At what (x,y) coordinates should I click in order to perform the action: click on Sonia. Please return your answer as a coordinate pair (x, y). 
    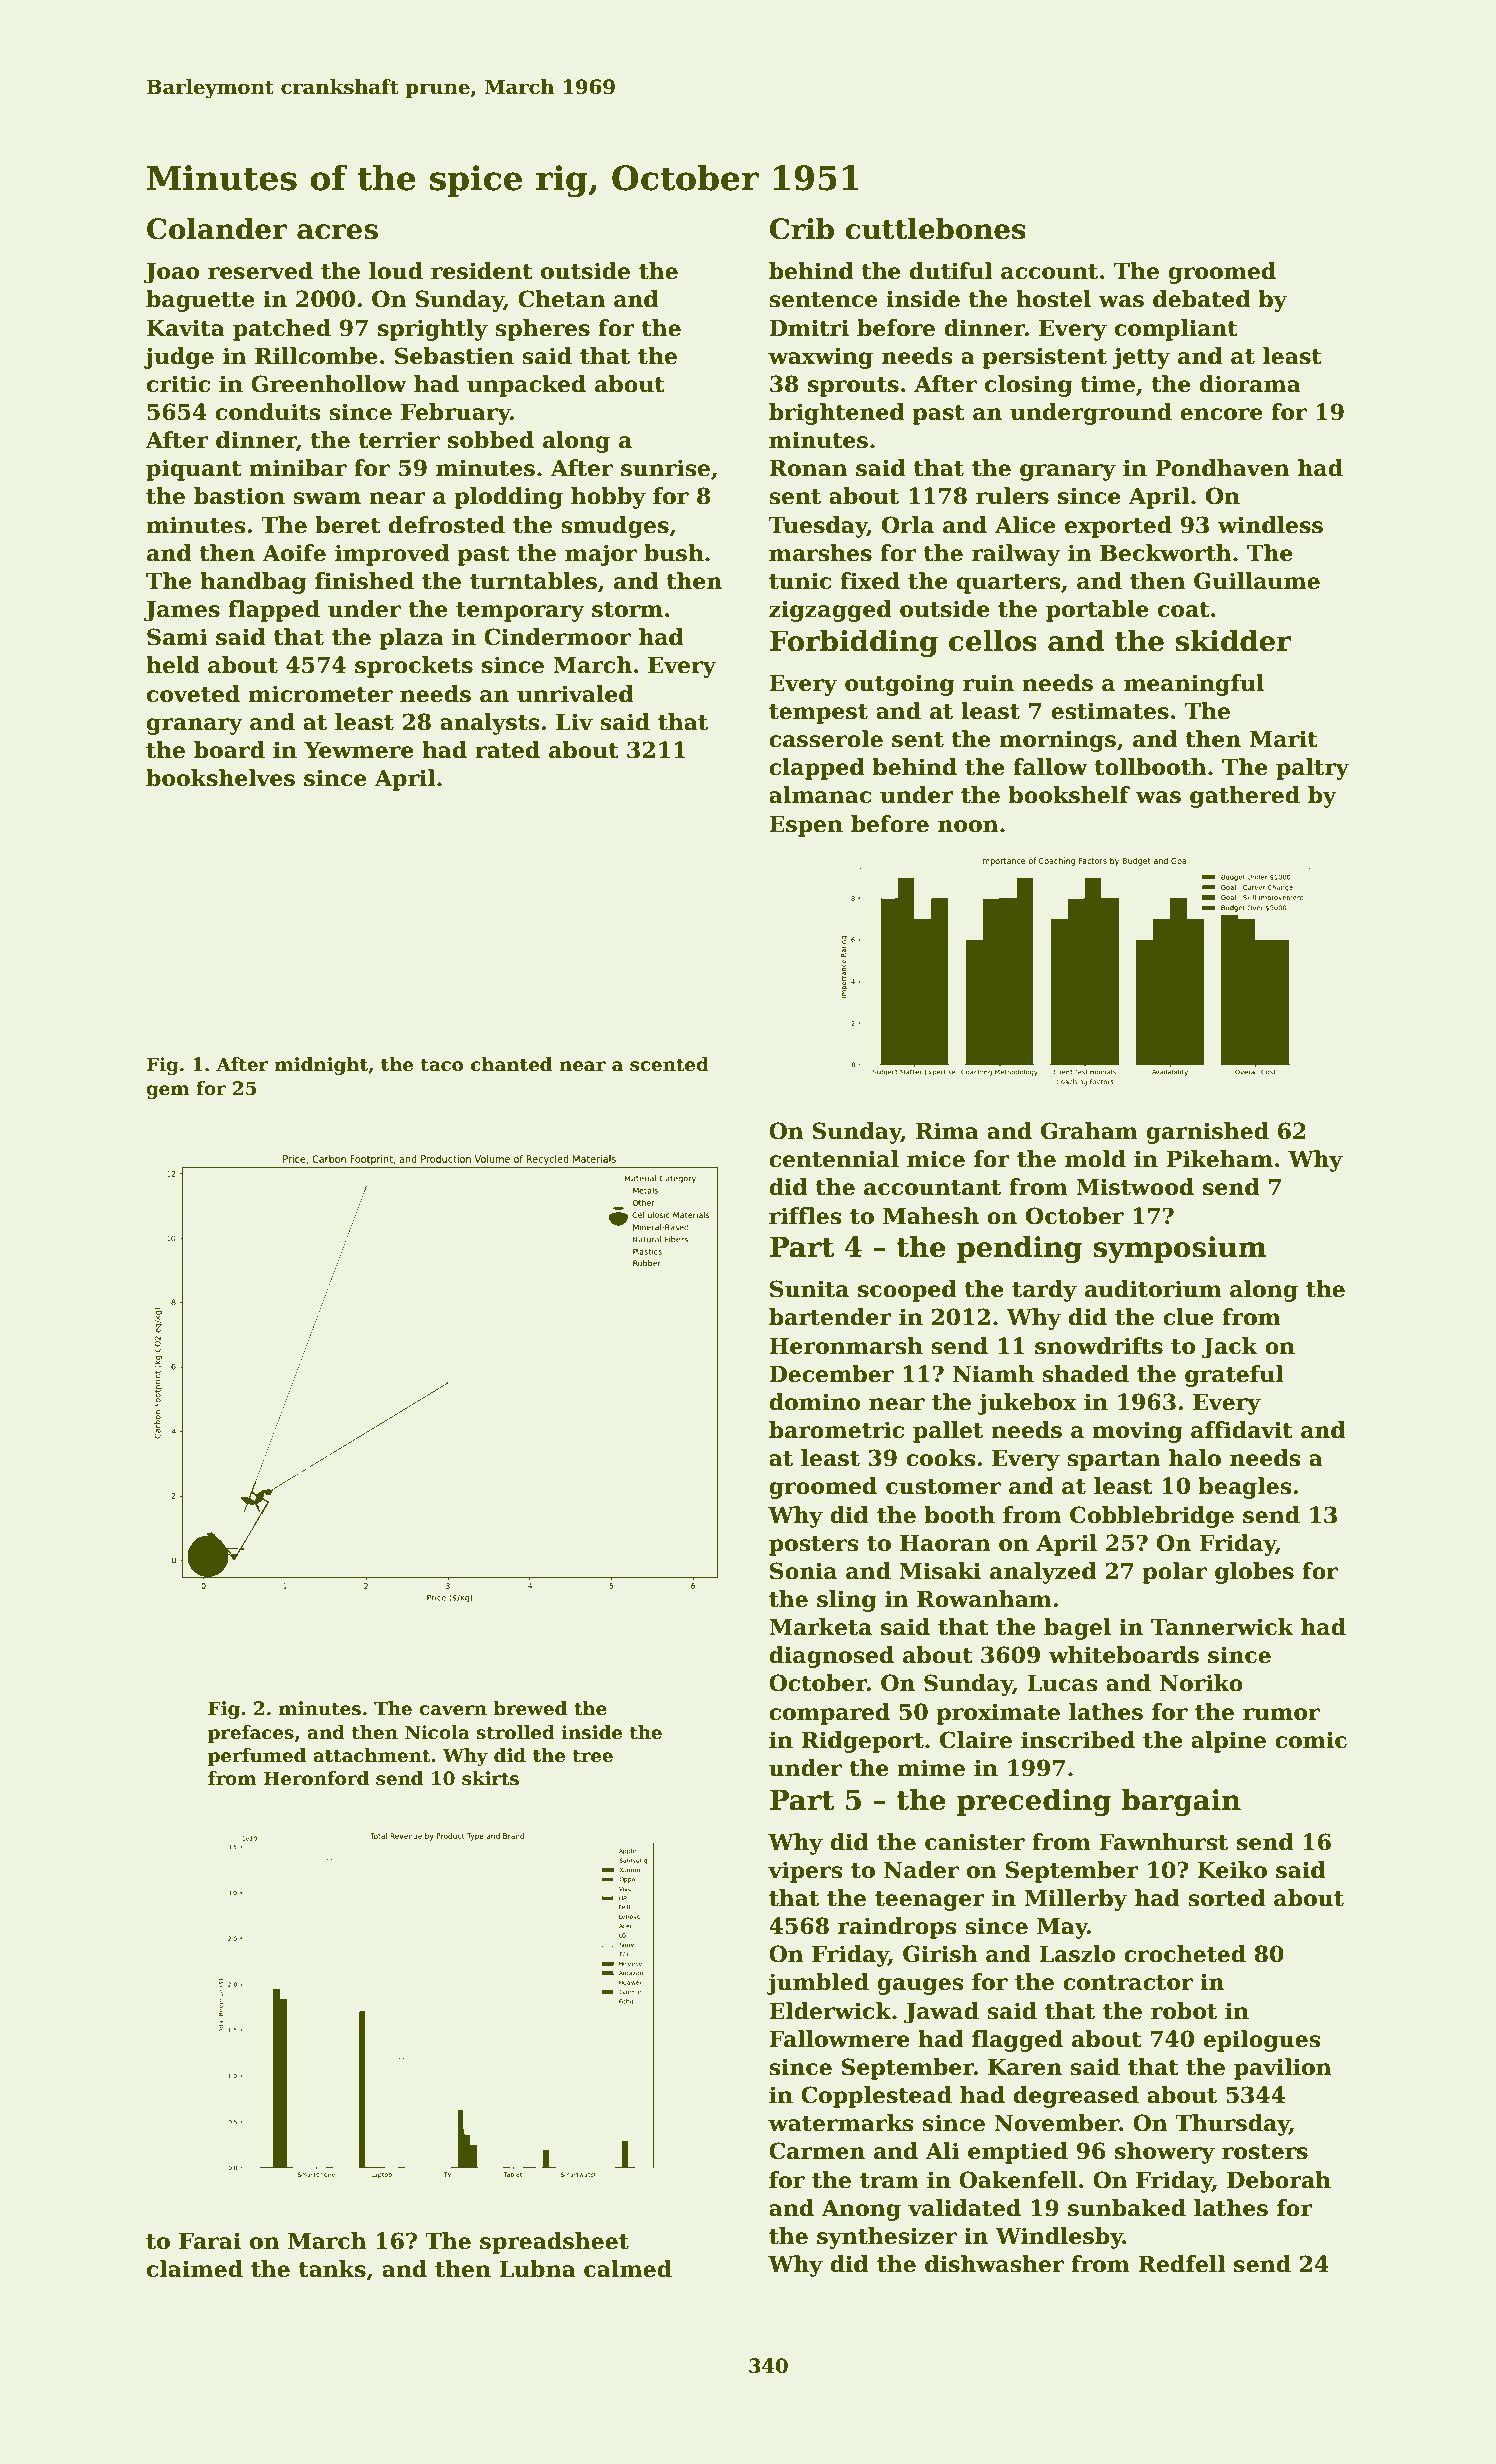
    Looking at the image, I should click on (803, 1571).
